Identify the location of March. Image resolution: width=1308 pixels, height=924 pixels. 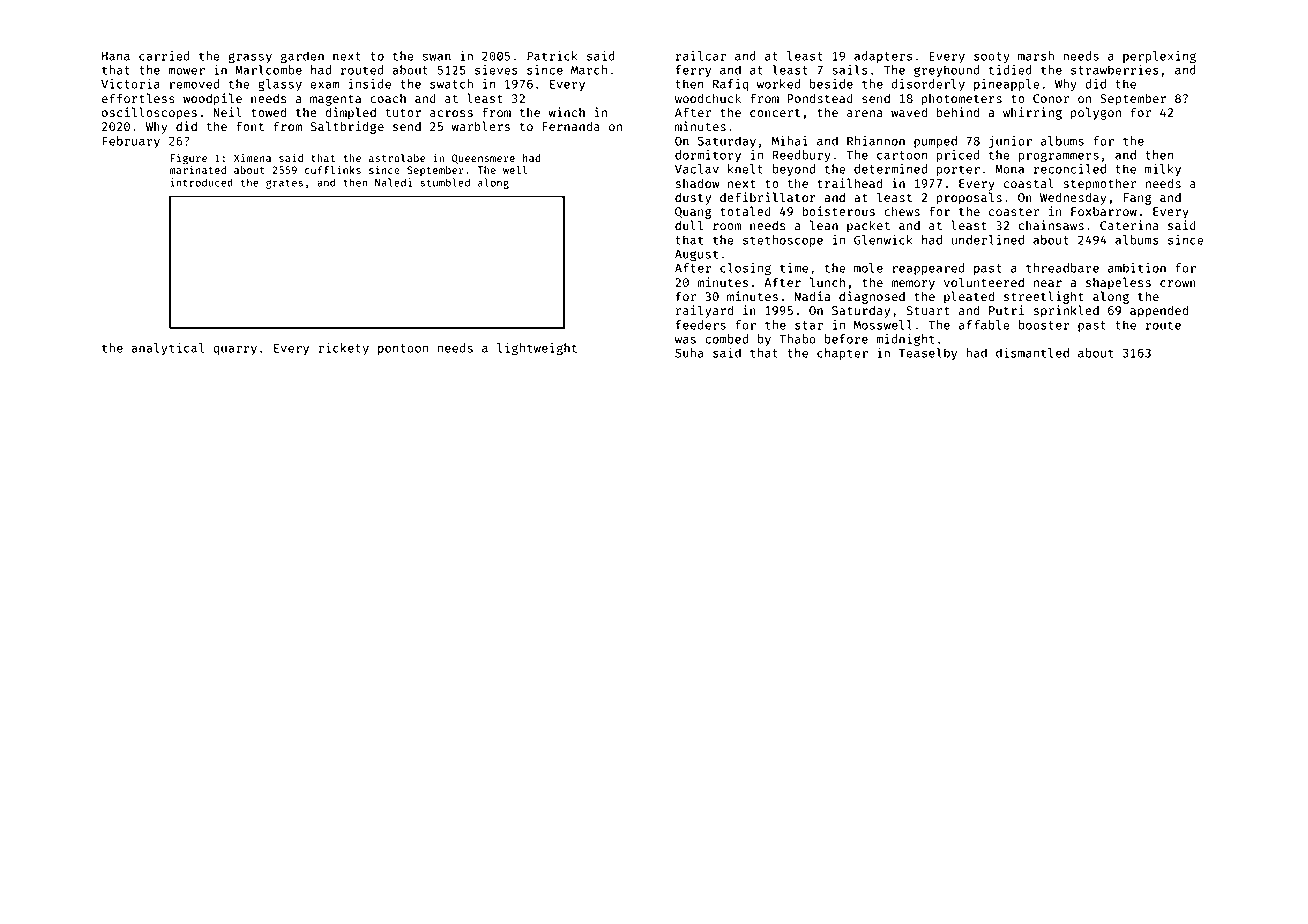
(589, 70).
